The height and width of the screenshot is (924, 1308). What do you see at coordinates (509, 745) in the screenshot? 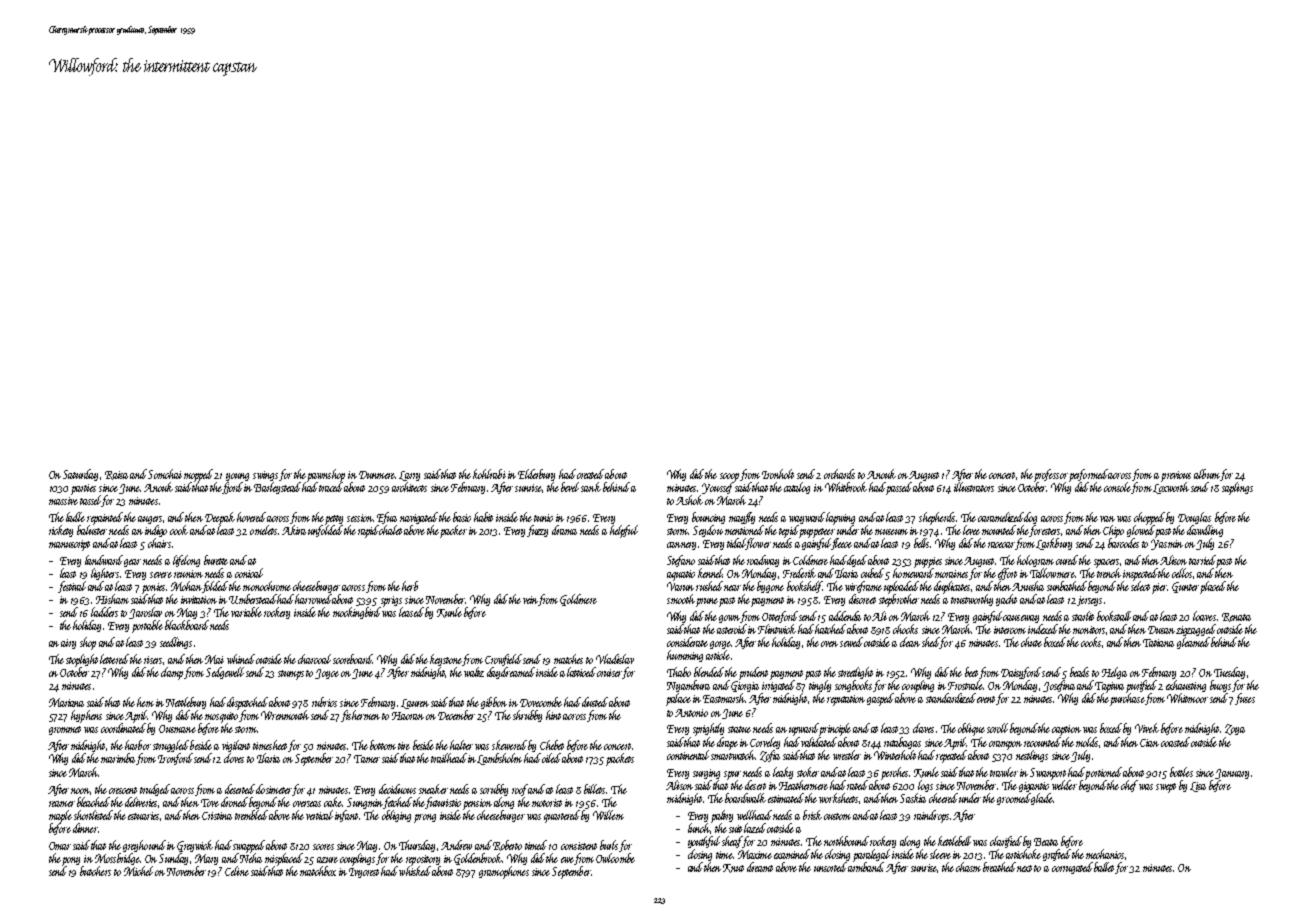
I see `skewered` at bounding box center [509, 745].
